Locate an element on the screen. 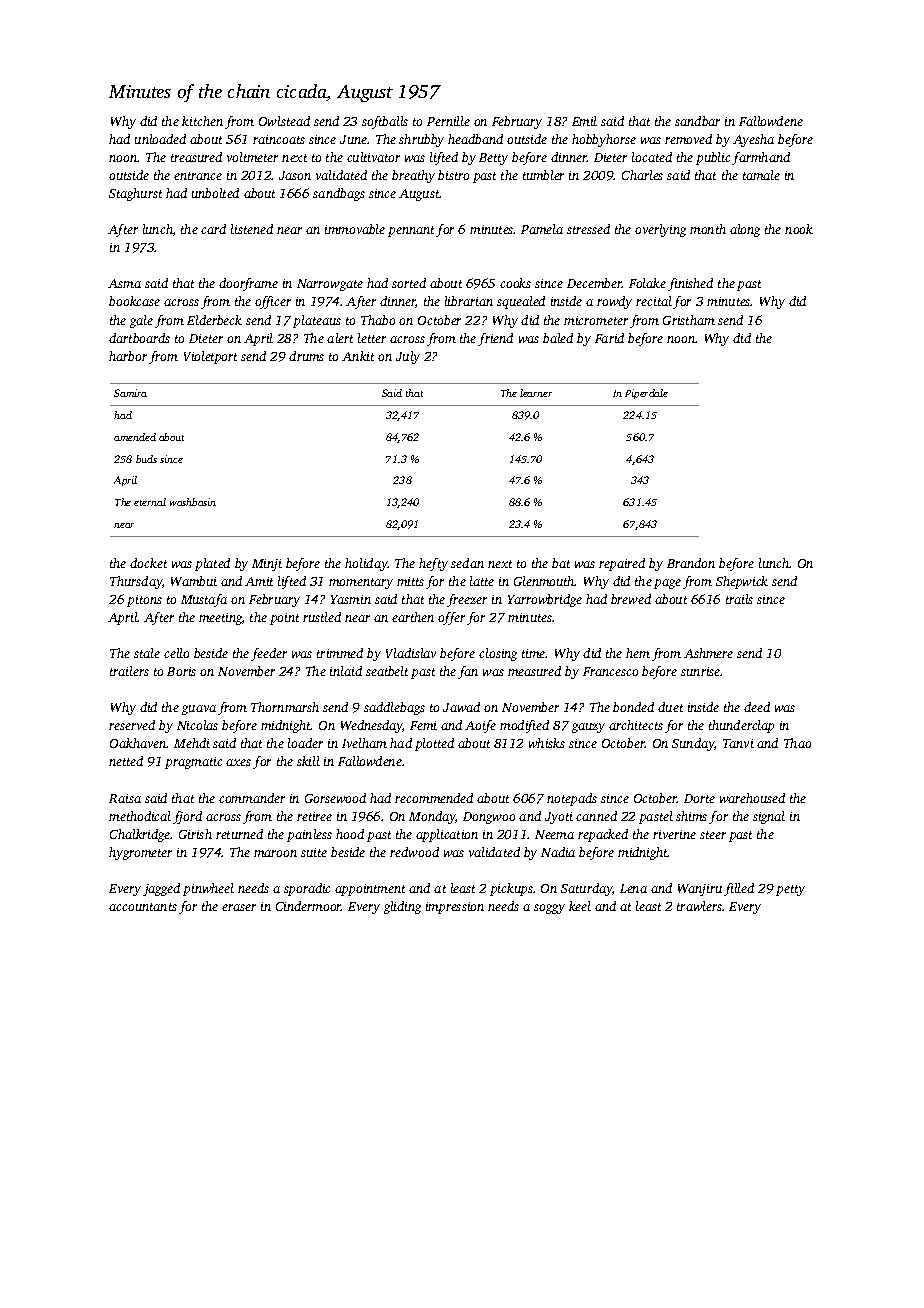  Amit is located at coordinates (259, 581).
